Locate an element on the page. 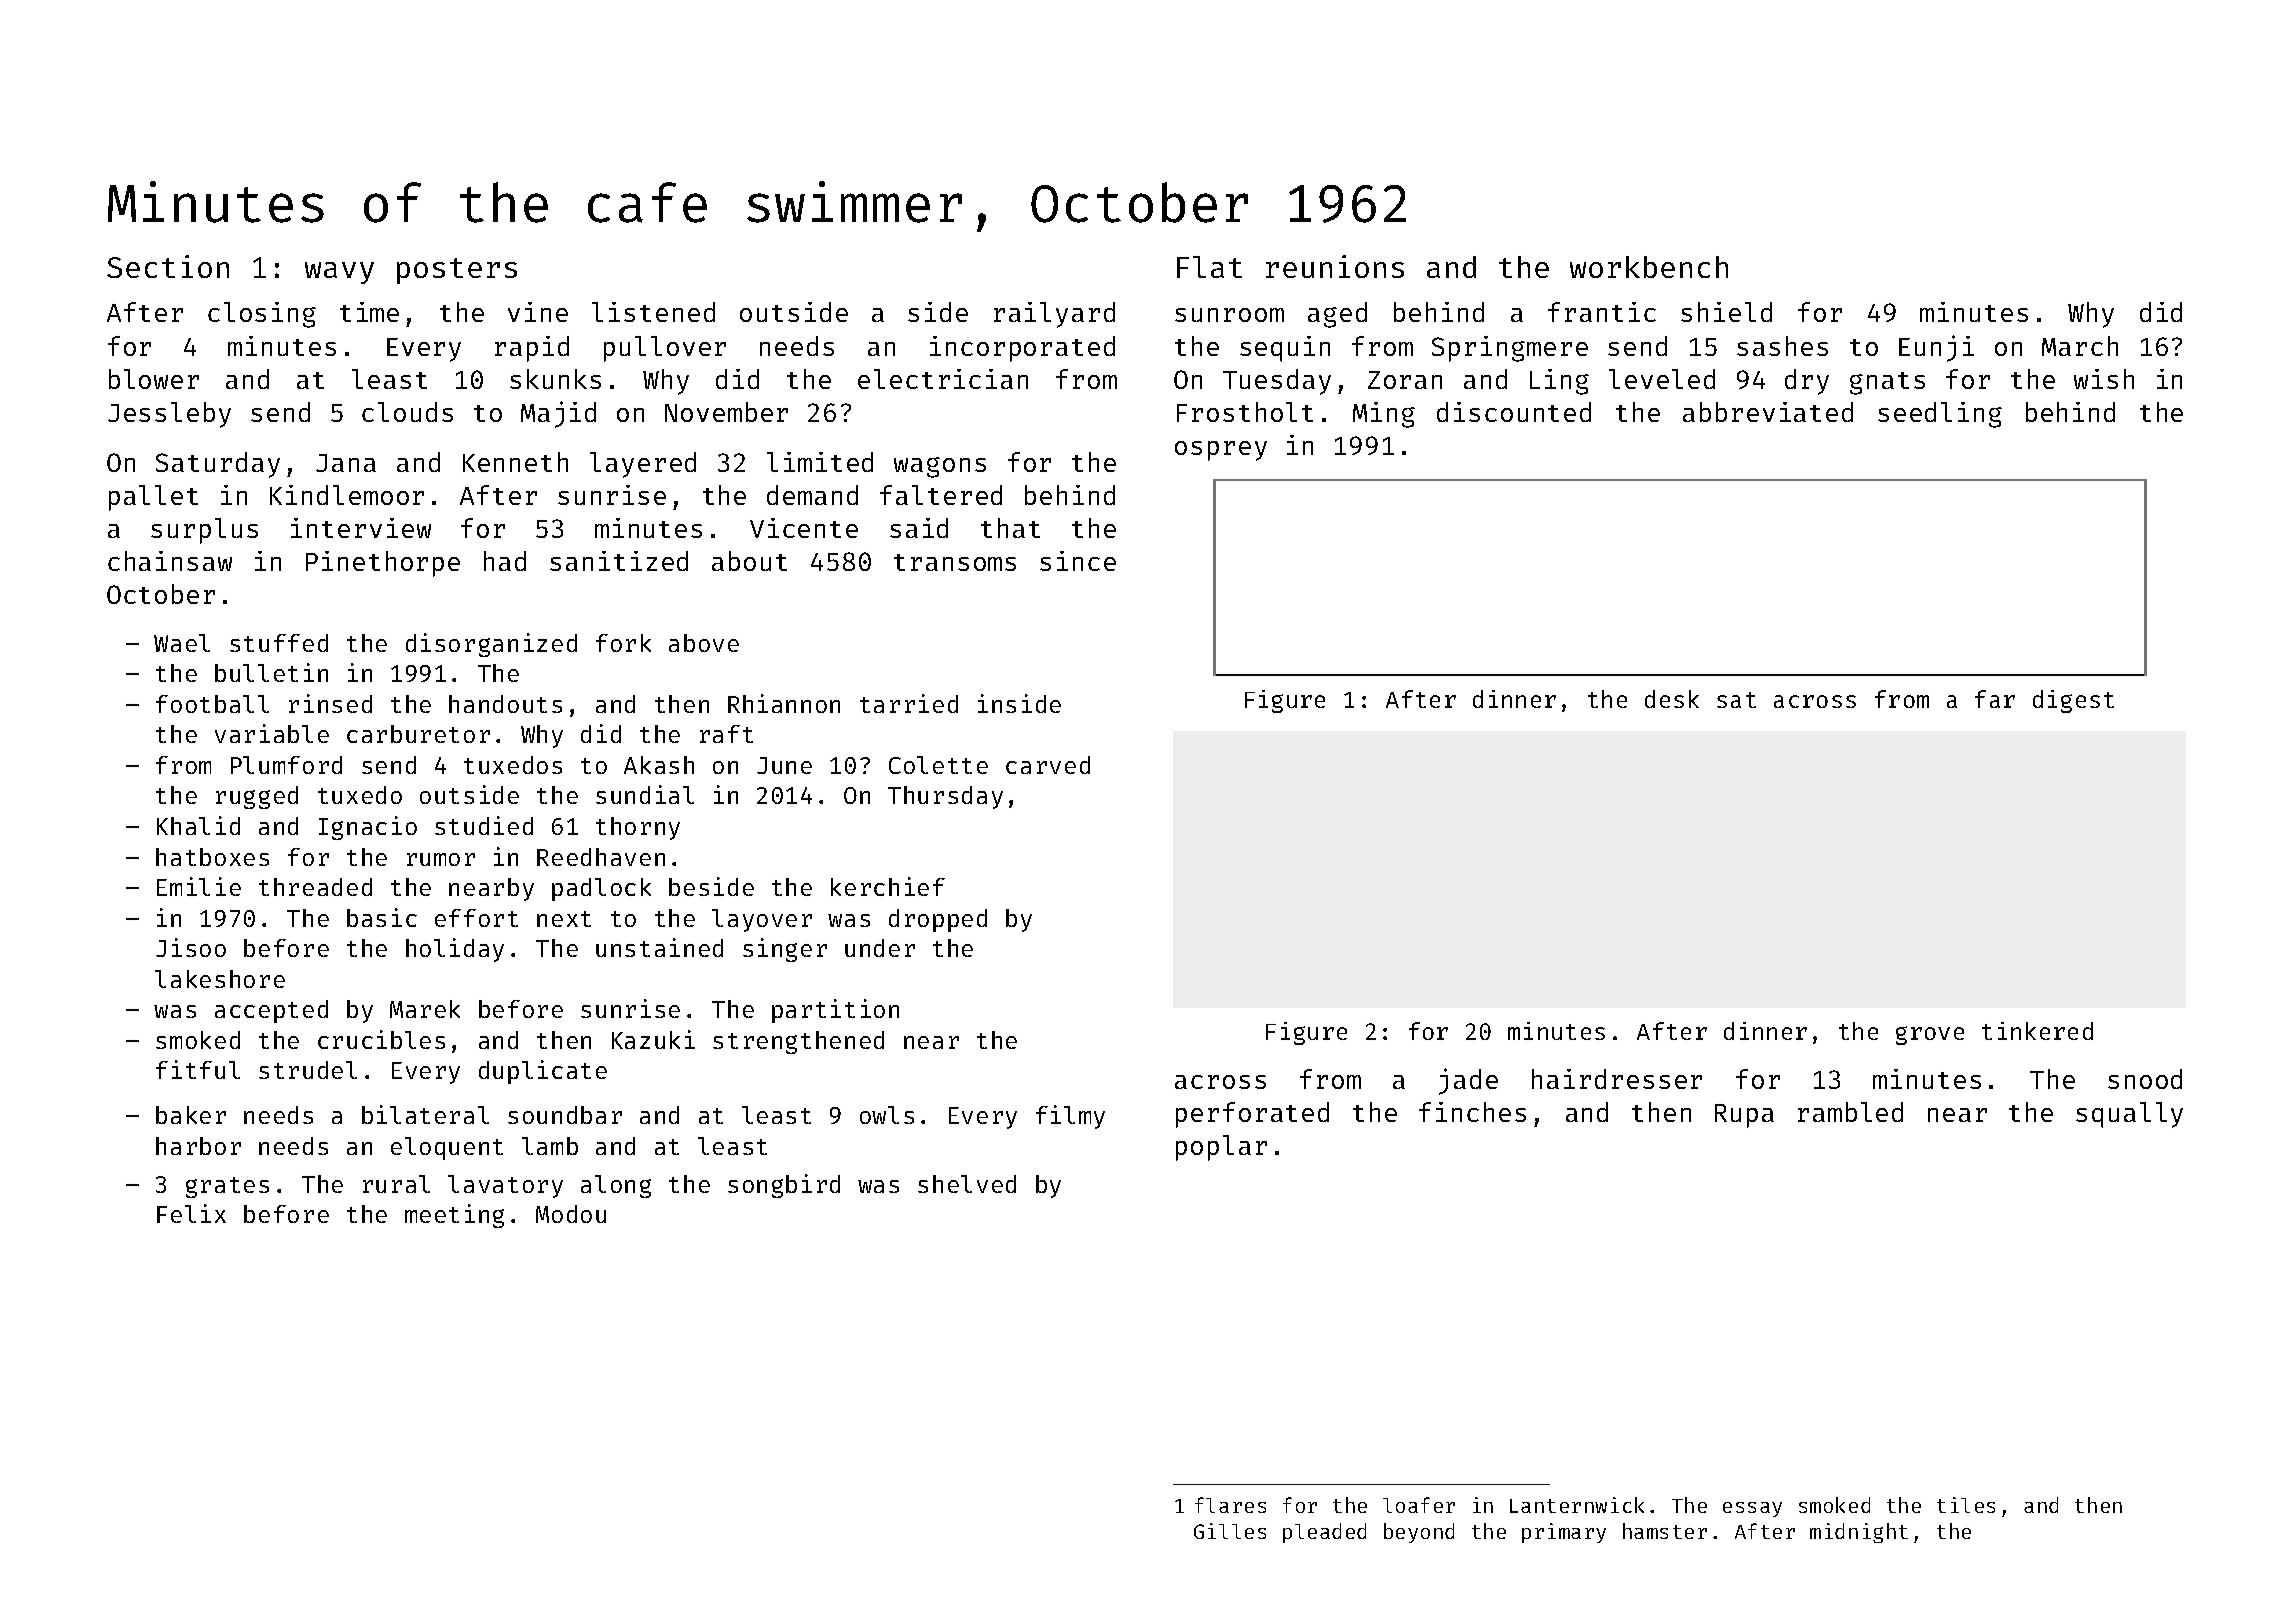 This page has width=2292, height=1620. abbreviated is located at coordinates (1768, 412).
